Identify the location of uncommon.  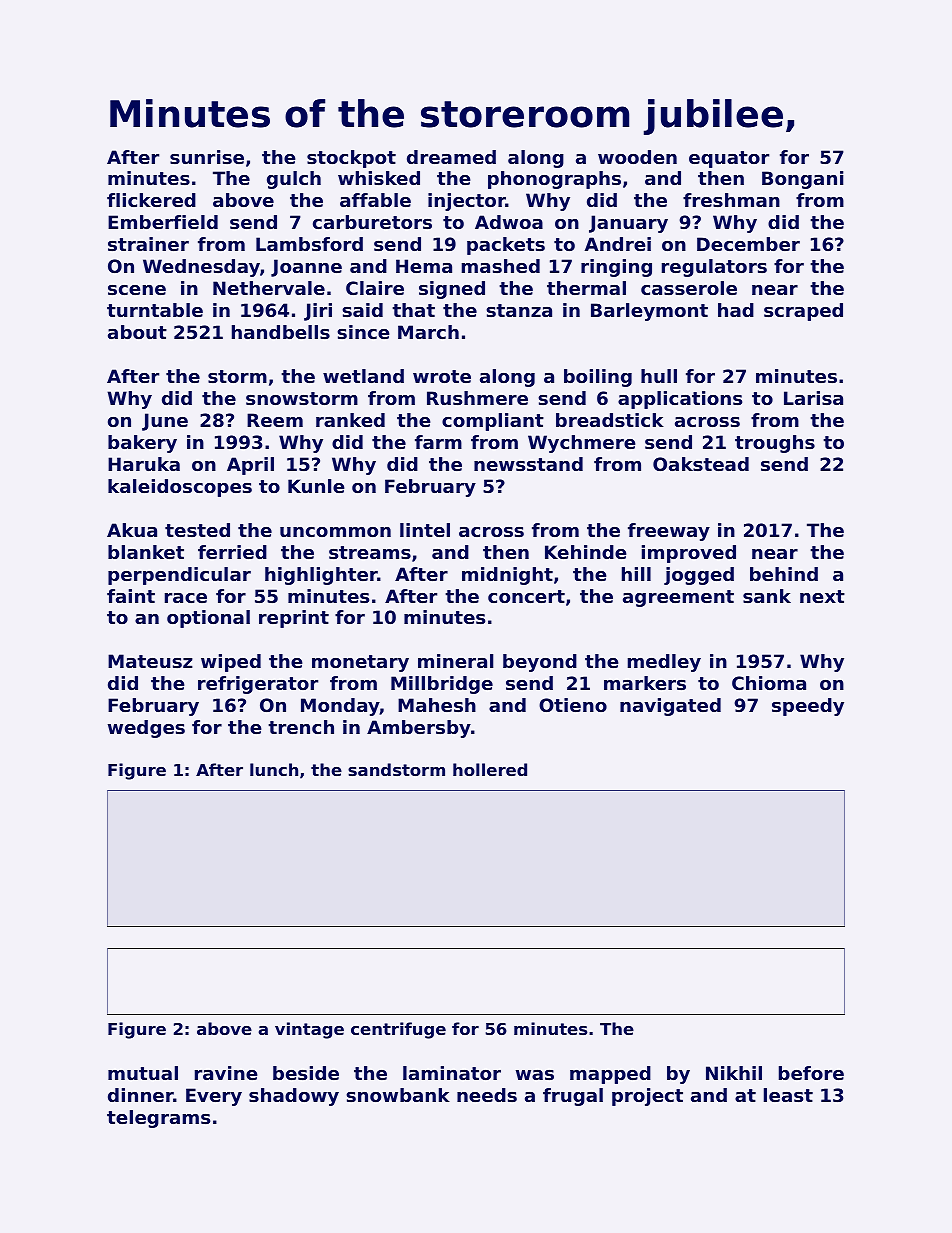
(335, 532).
